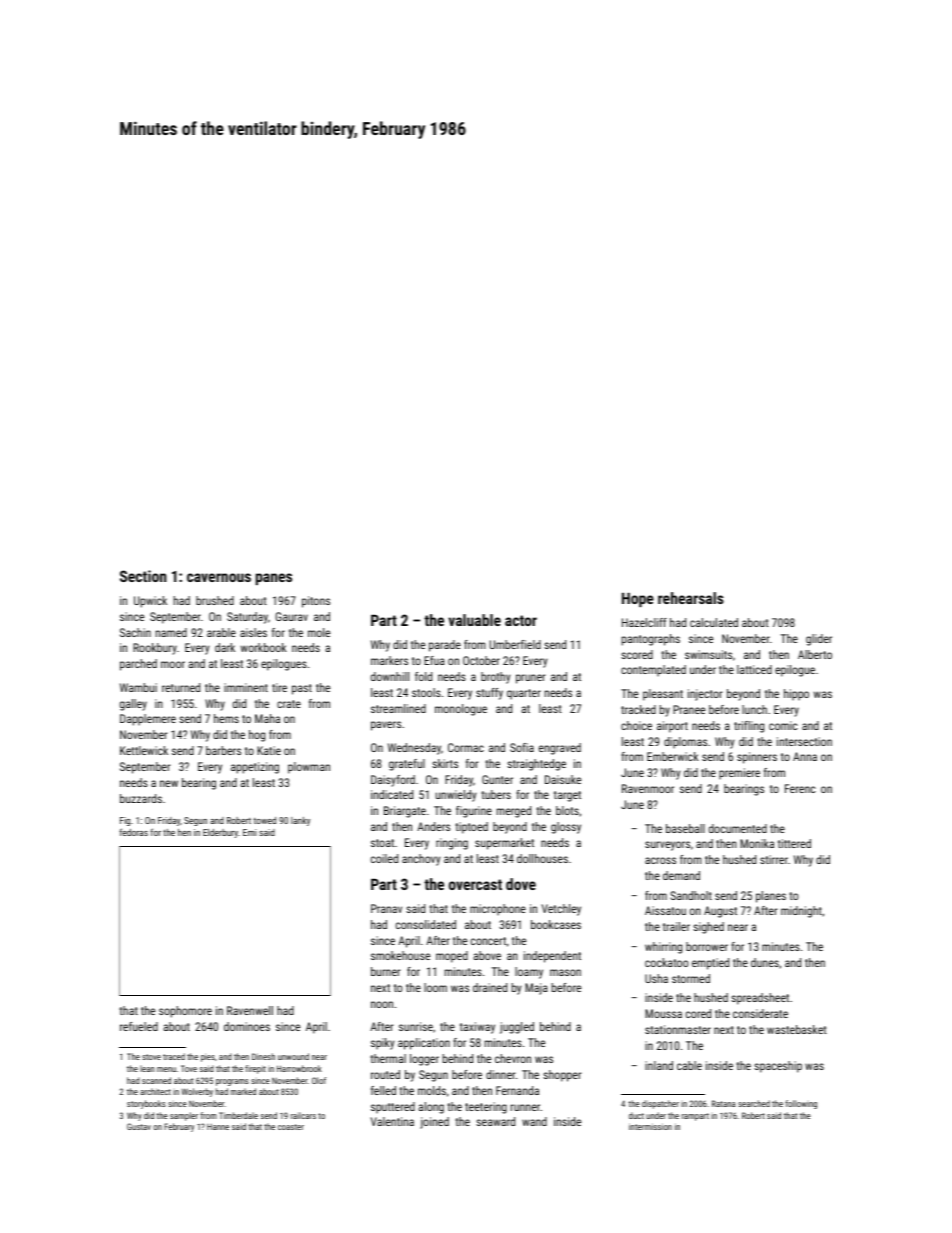  I want to click on juggled, so click(517, 1028).
